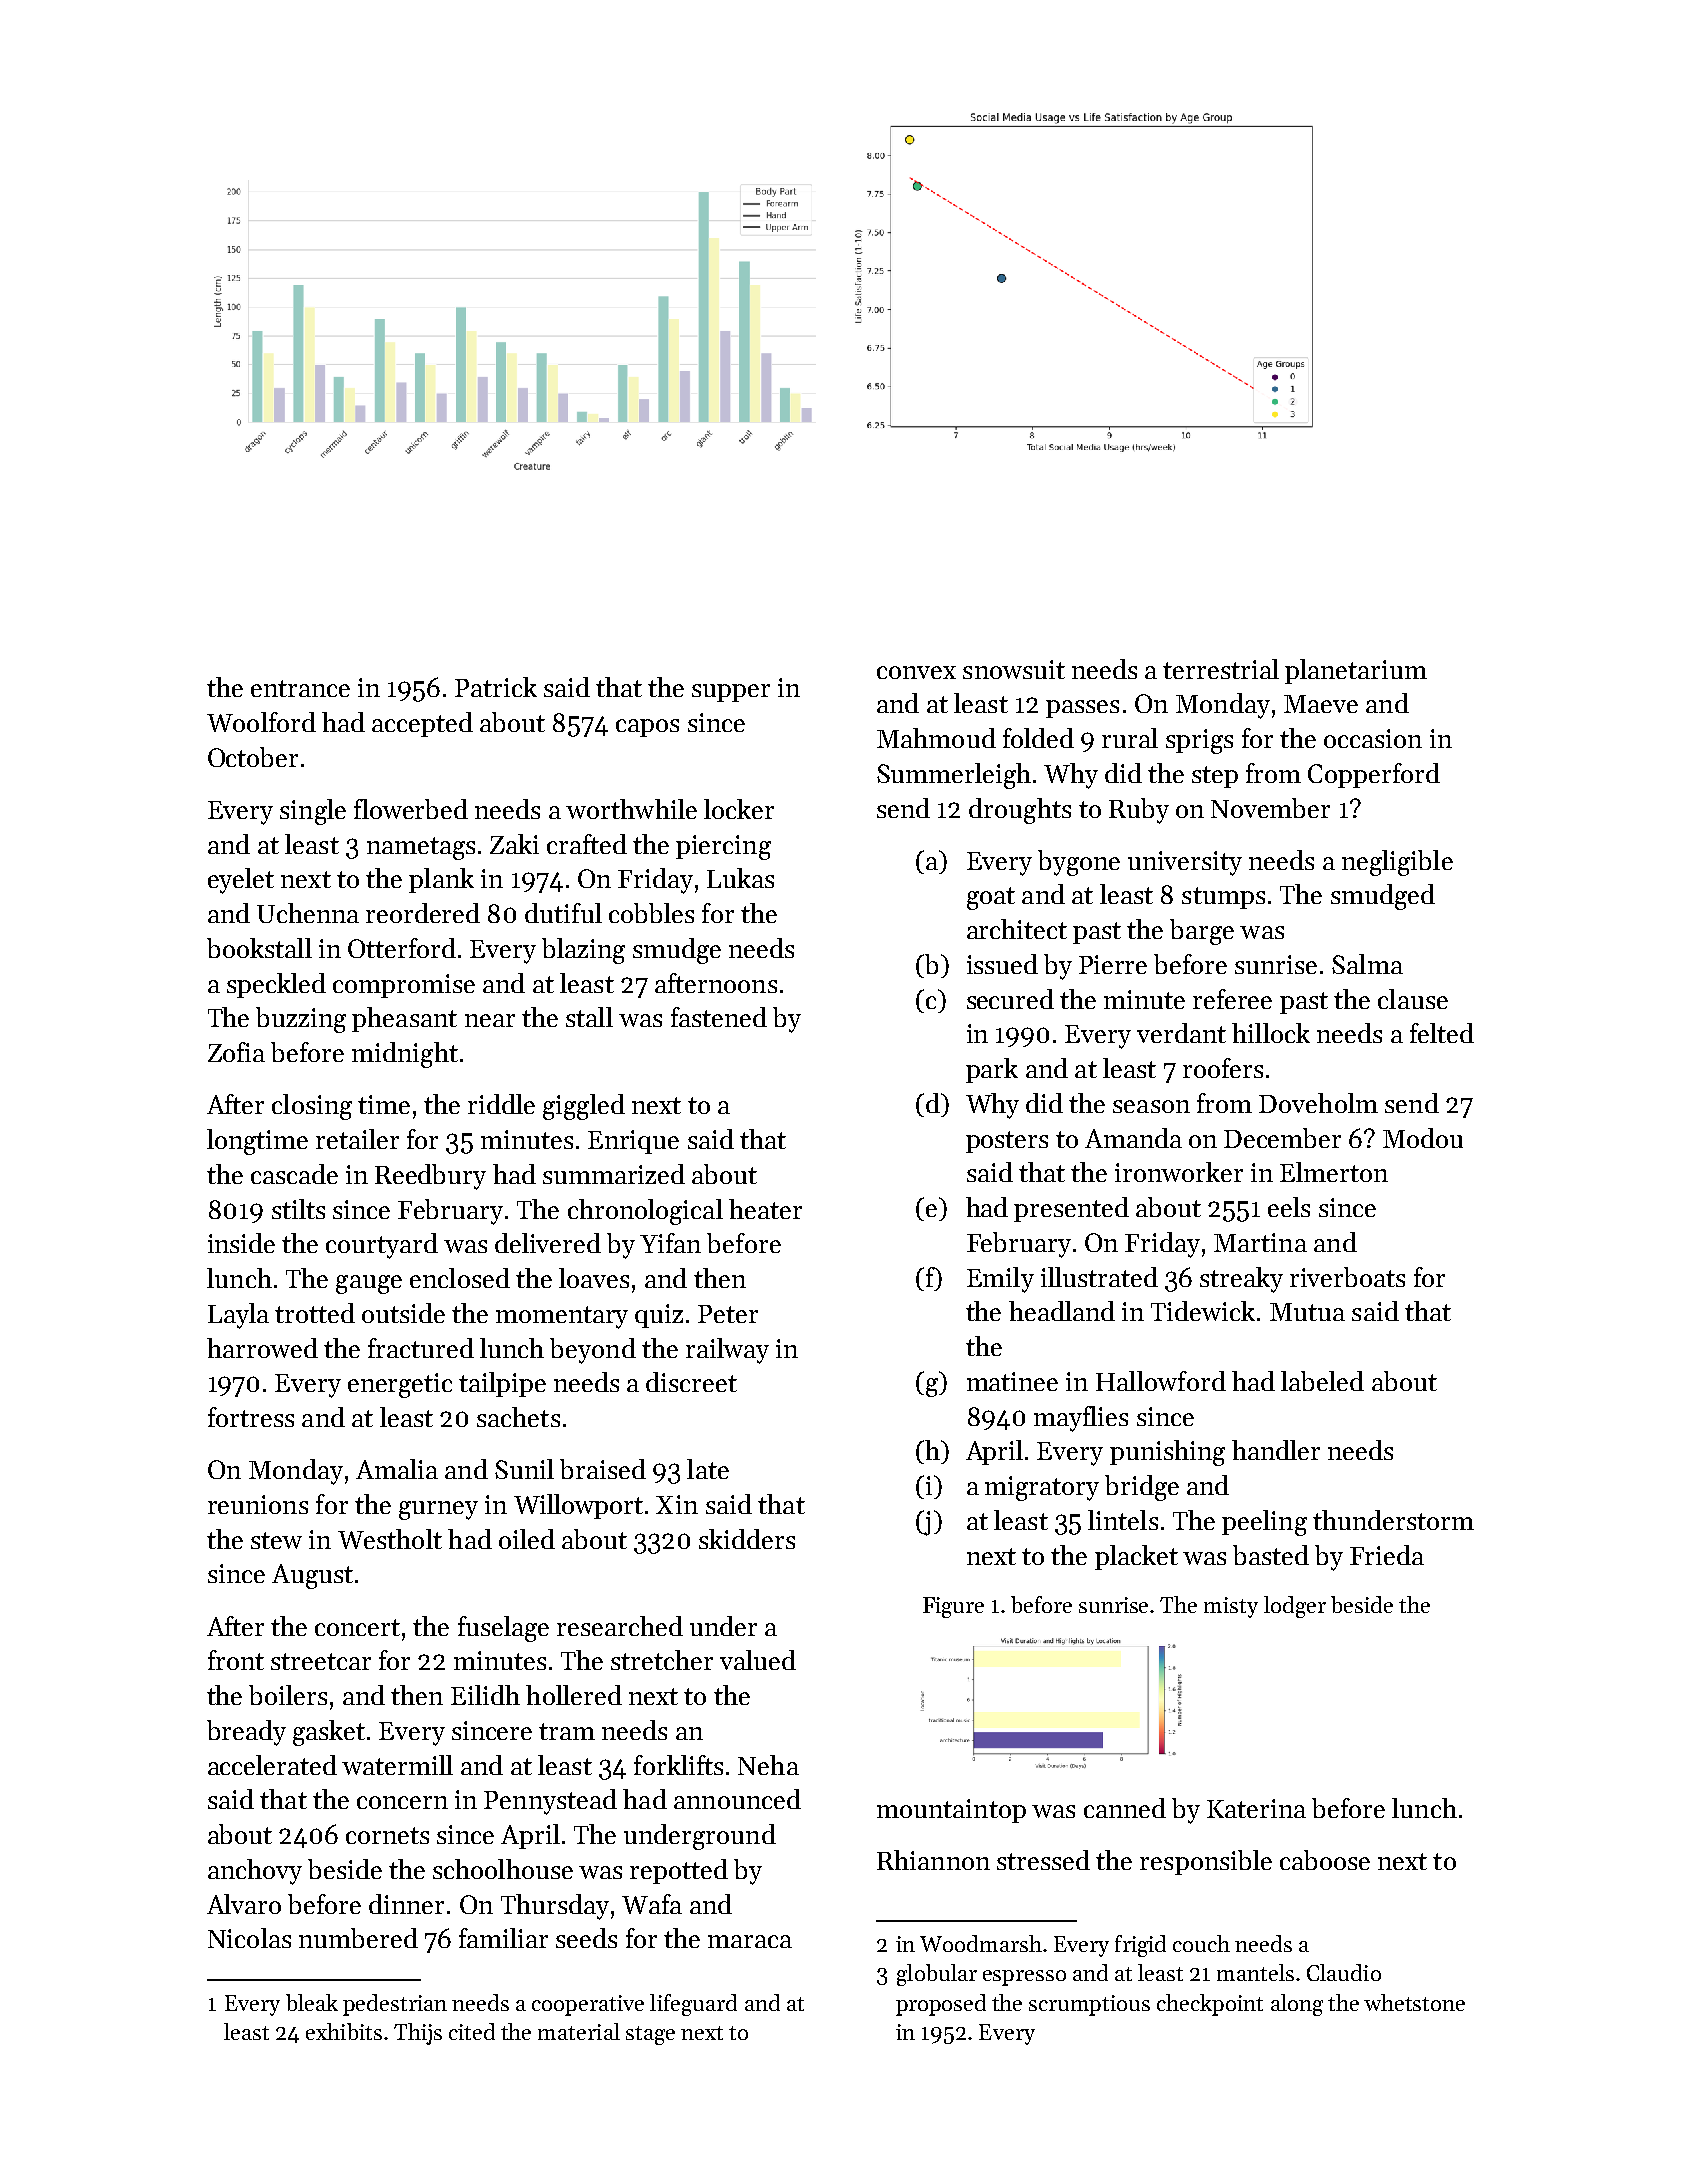 The image size is (1683, 2178). What do you see at coordinates (1264, 1523) in the document?
I see `peeling` at bounding box center [1264, 1523].
